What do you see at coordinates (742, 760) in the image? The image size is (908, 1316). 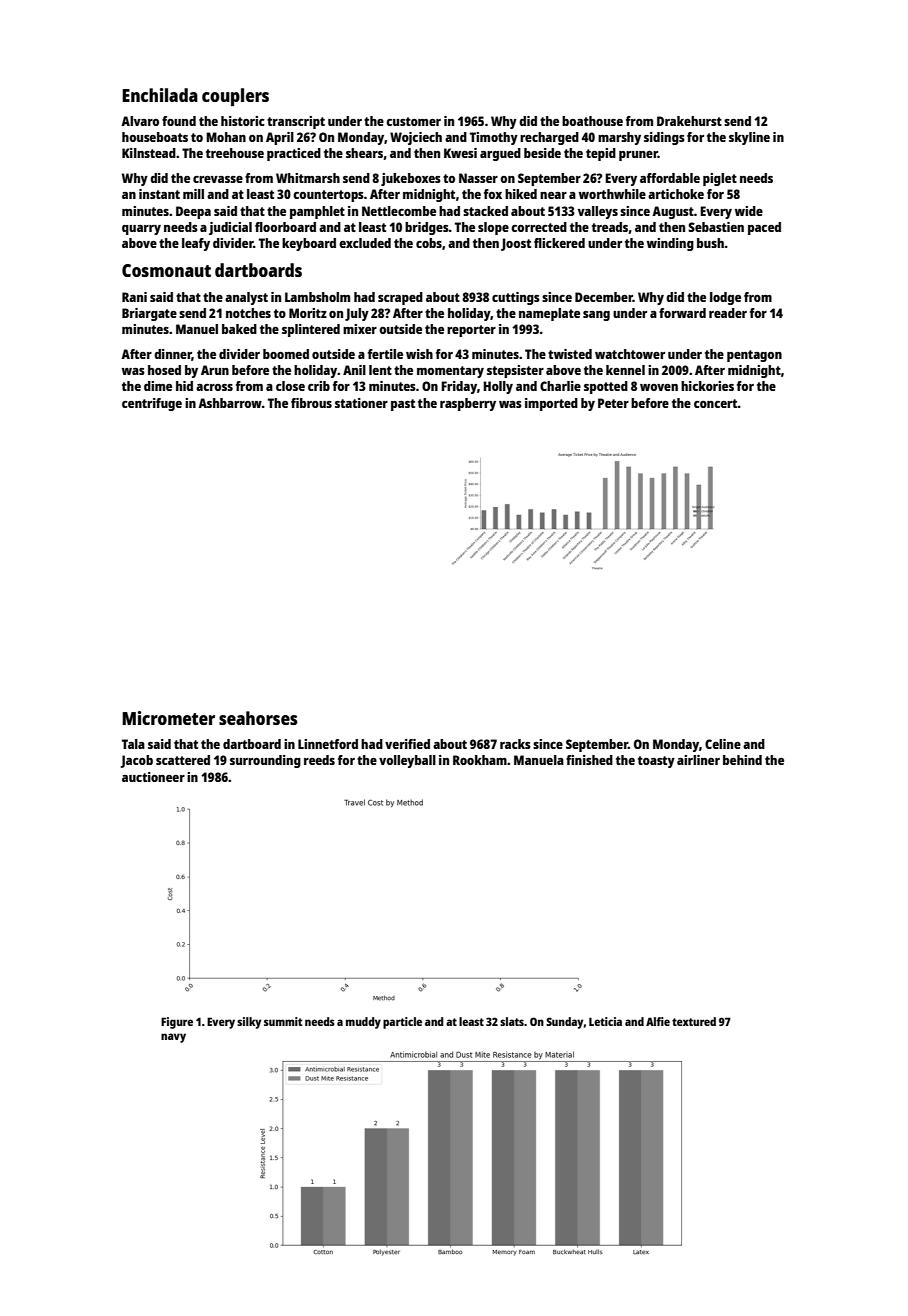 I see `behind` at bounding box center [742, 760].
